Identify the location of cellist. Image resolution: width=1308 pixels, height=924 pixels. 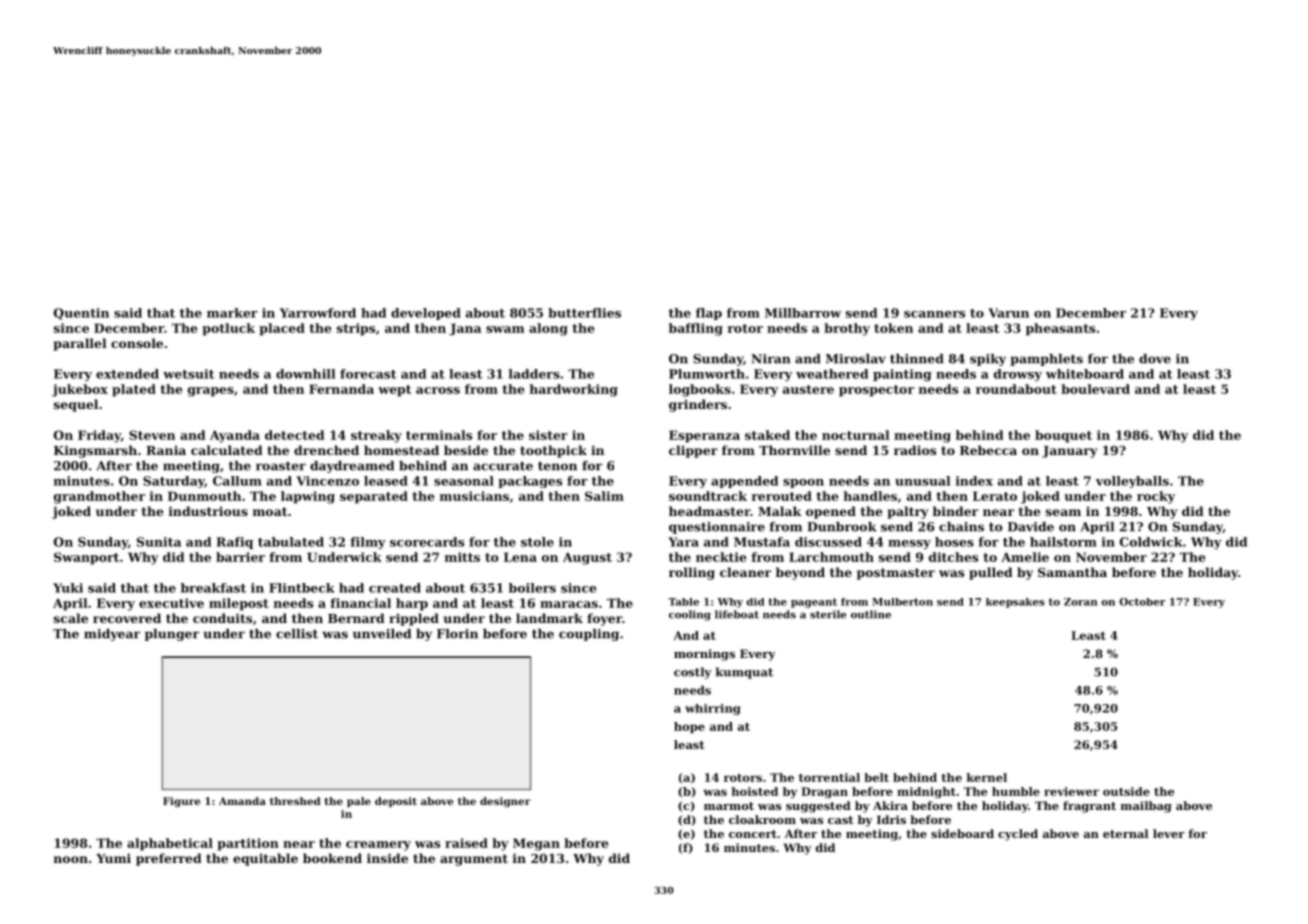
(297, 634).
